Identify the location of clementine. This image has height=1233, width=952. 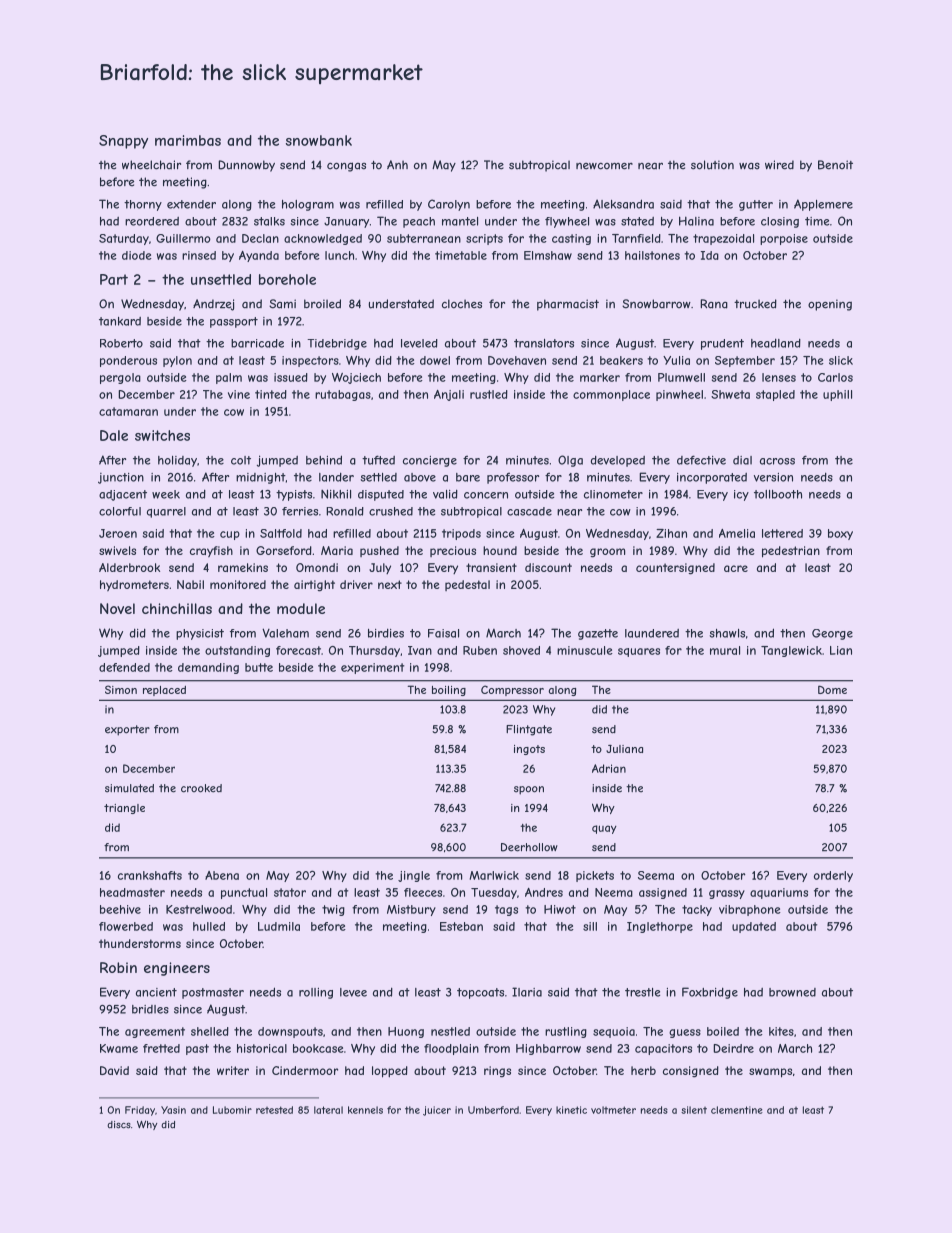
(737, 1110).
